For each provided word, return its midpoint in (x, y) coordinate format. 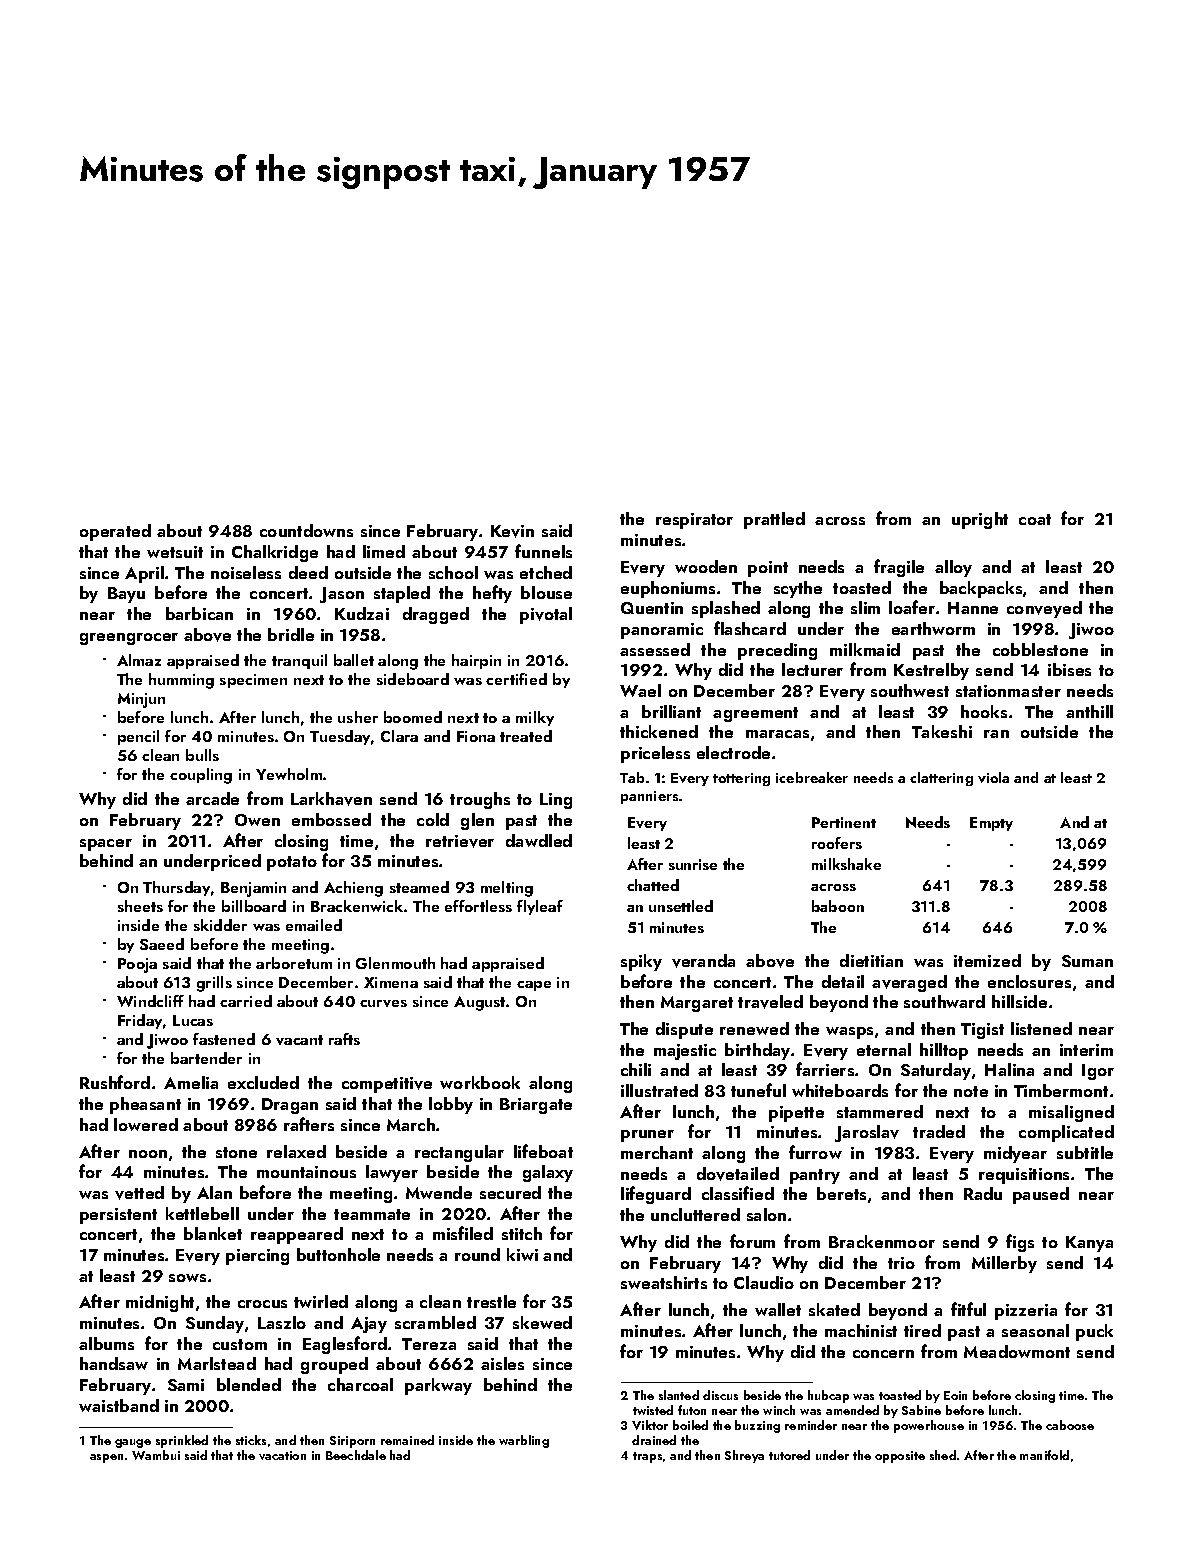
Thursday (176, 888)
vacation (282, 1455)
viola (993, 777)
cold (433, 819)
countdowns (306, 530)
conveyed (1044, 609)
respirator (694, 521)
